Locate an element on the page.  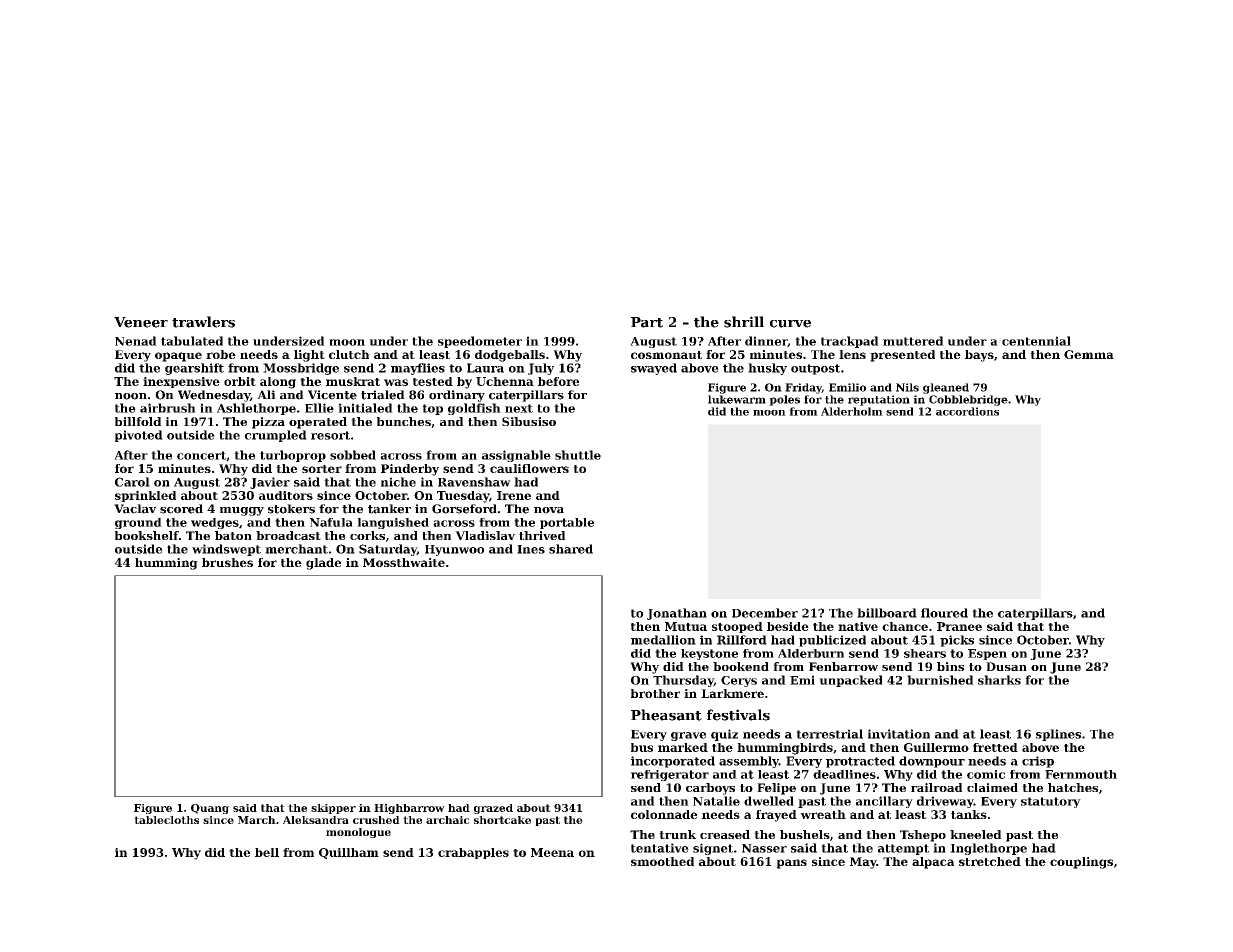
Pheasant is located at coordinates (666, 715).
